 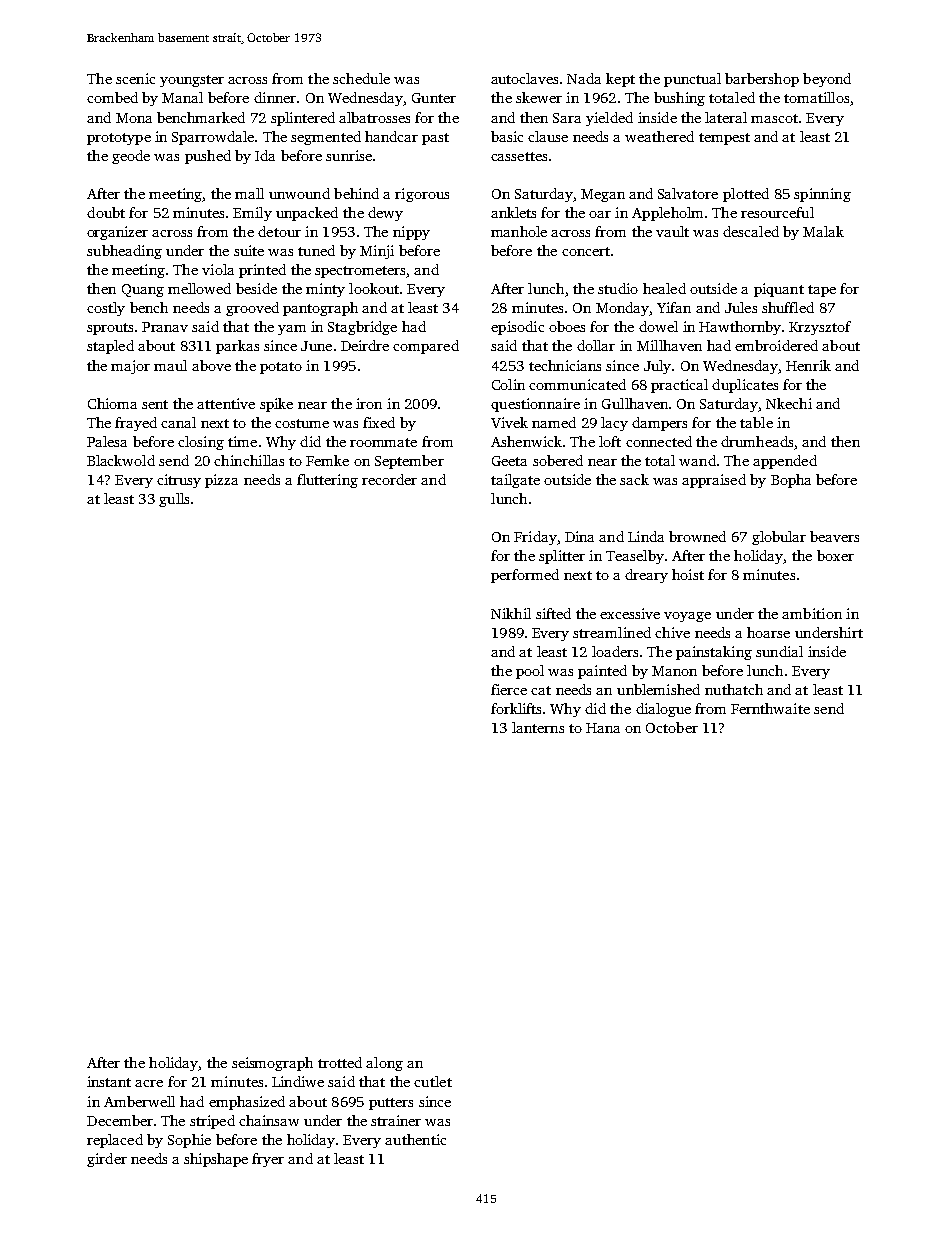 I want to click on anklets, so click(x=513, y=212).
